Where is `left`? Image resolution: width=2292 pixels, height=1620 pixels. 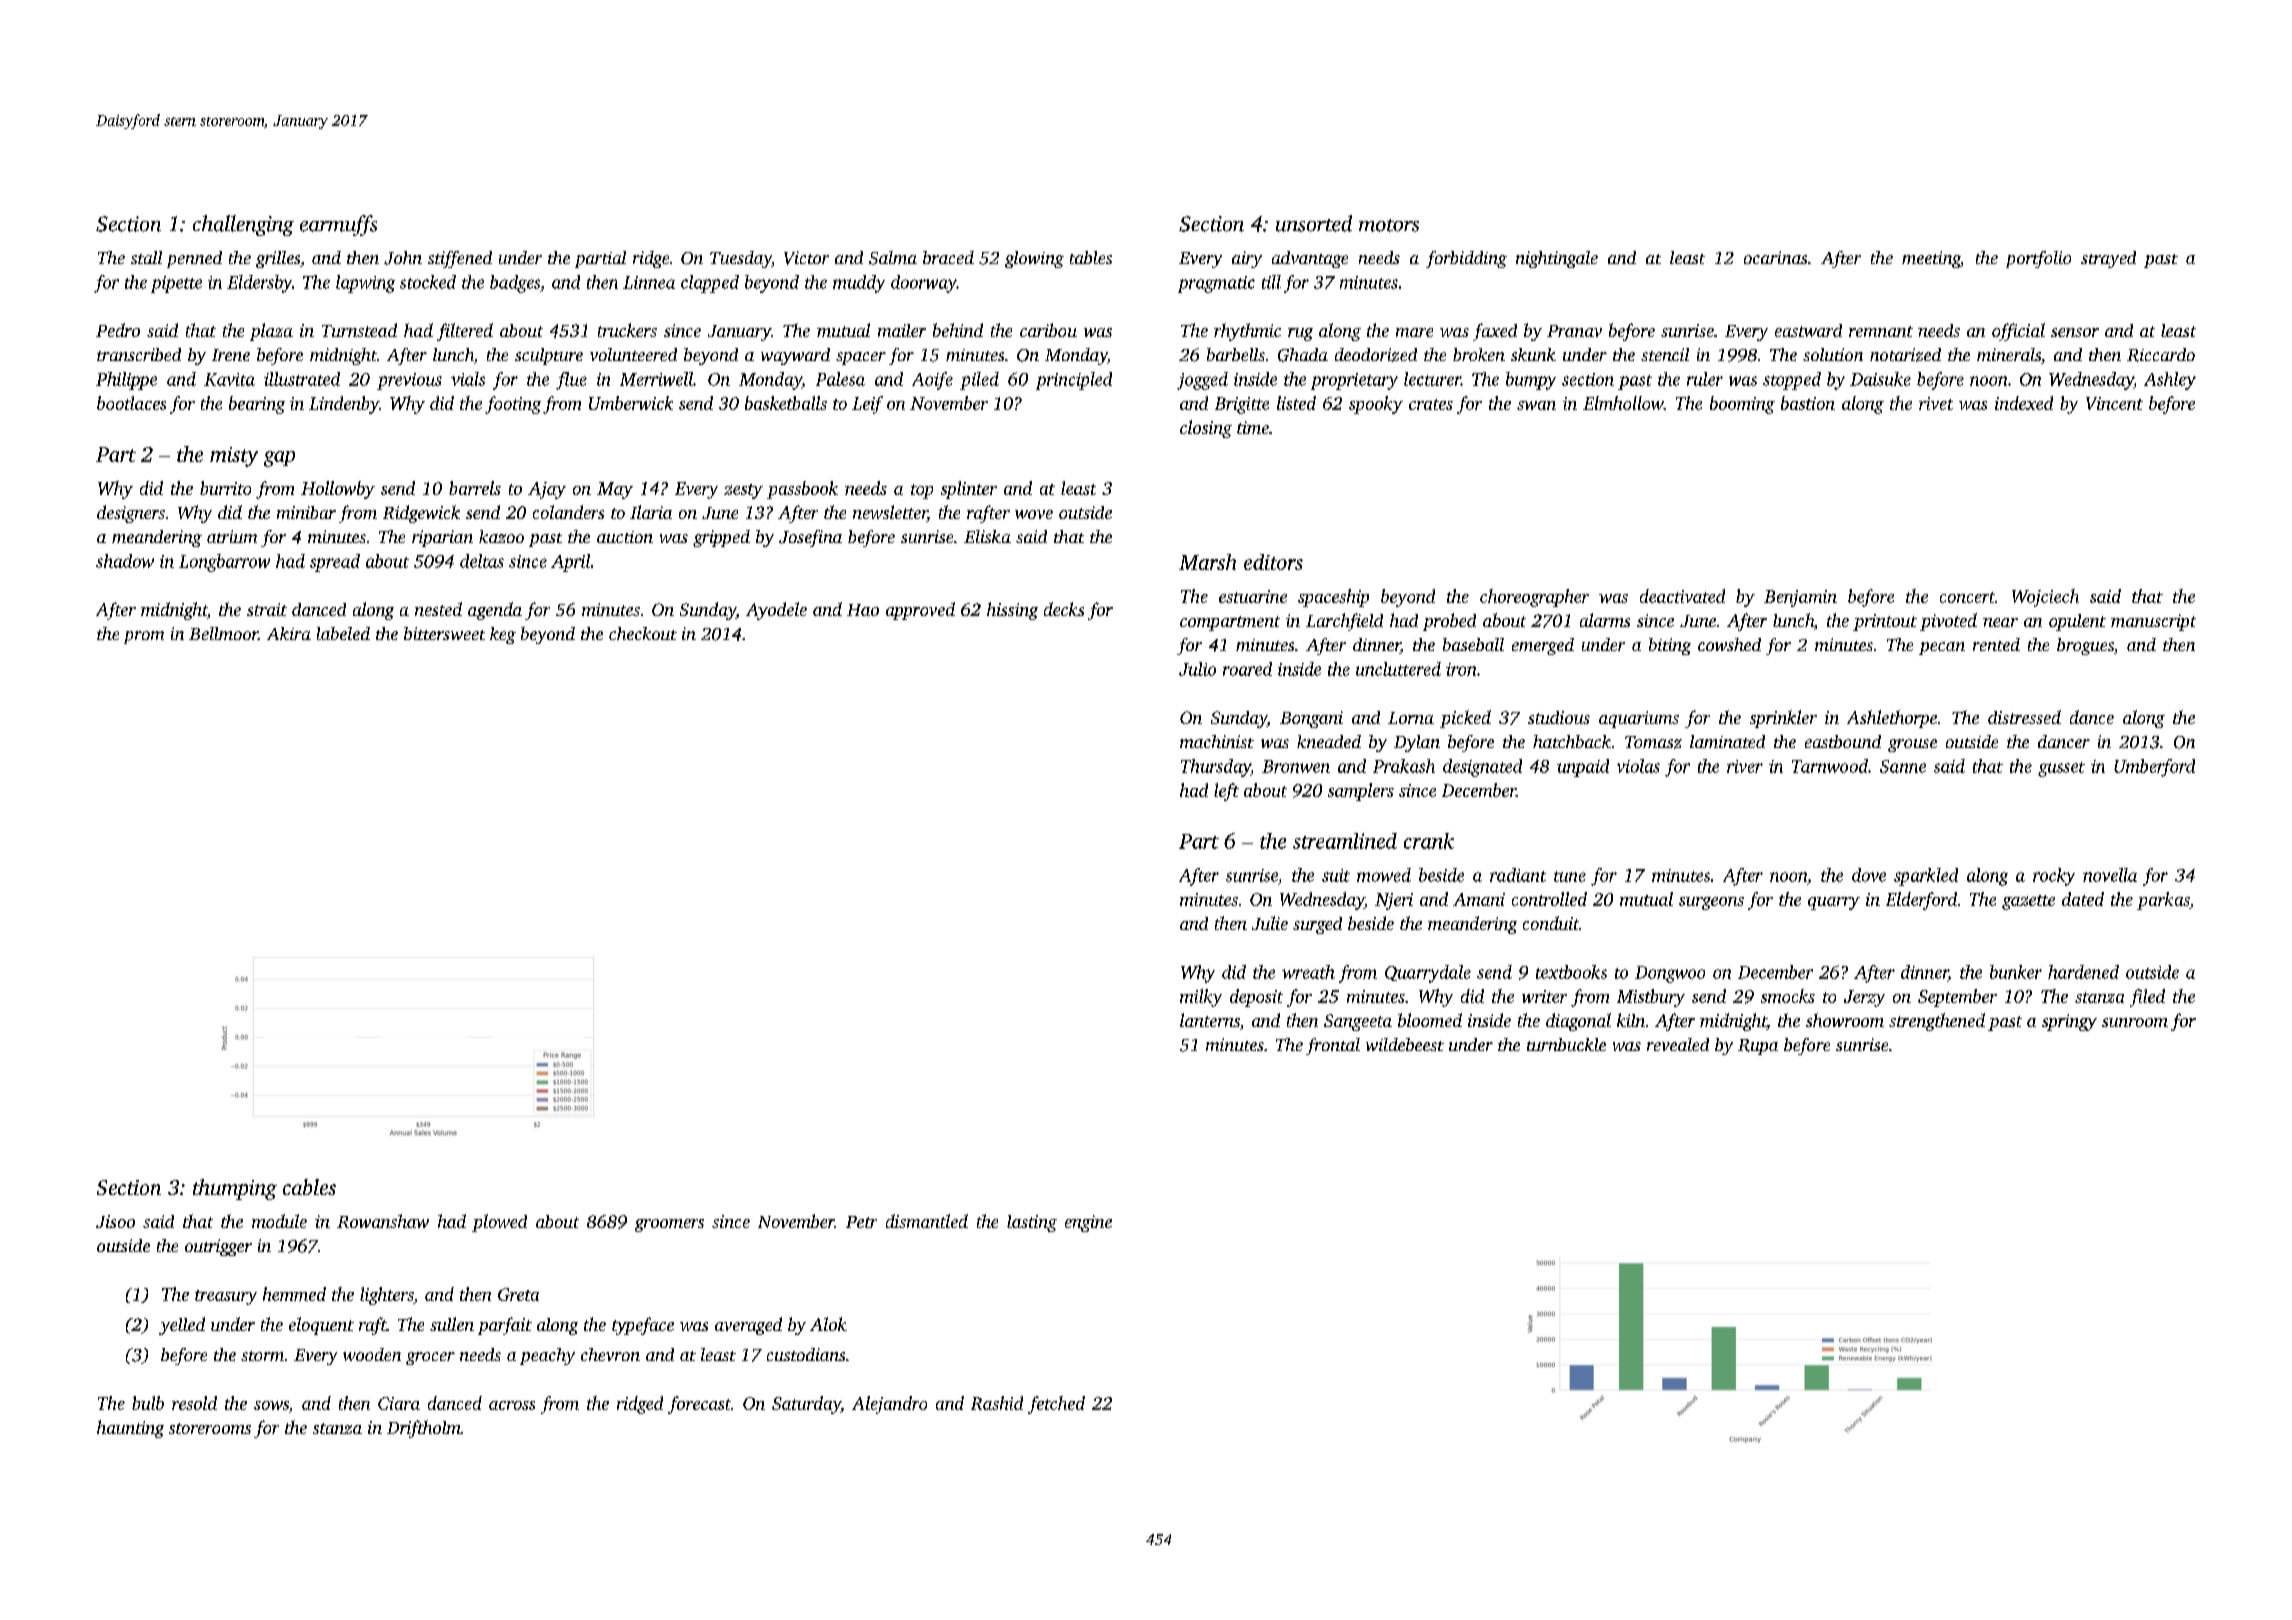 left is located at coordinates (1226, 792).
